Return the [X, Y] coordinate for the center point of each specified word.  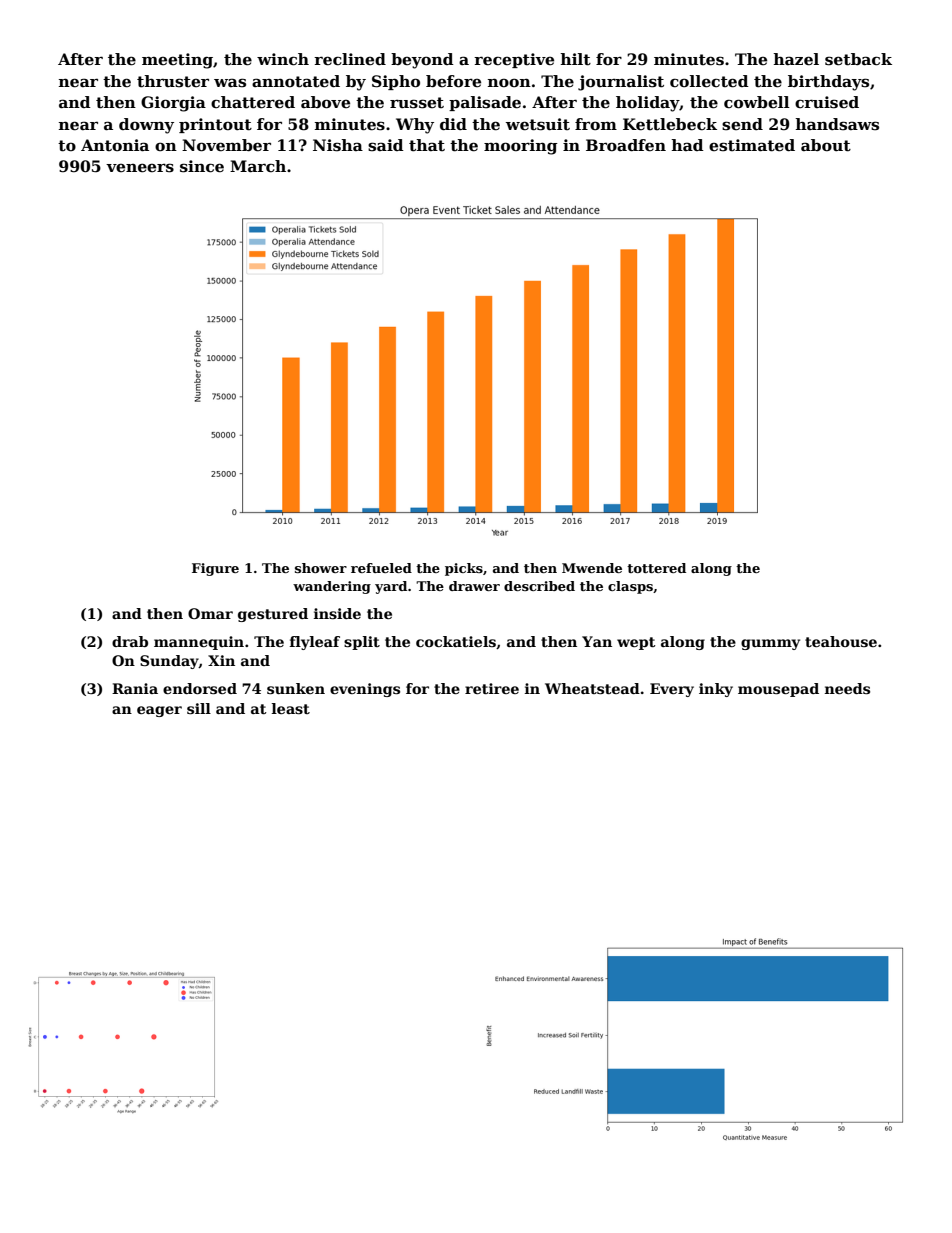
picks [464, 569]
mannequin [199, 643]
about [826, 145]
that [427, 145]
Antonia [115, 145]
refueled [381, 568]
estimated [752, 145]
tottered [656, 568]
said [386, 145]
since [202, 166]
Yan [597, 641]
